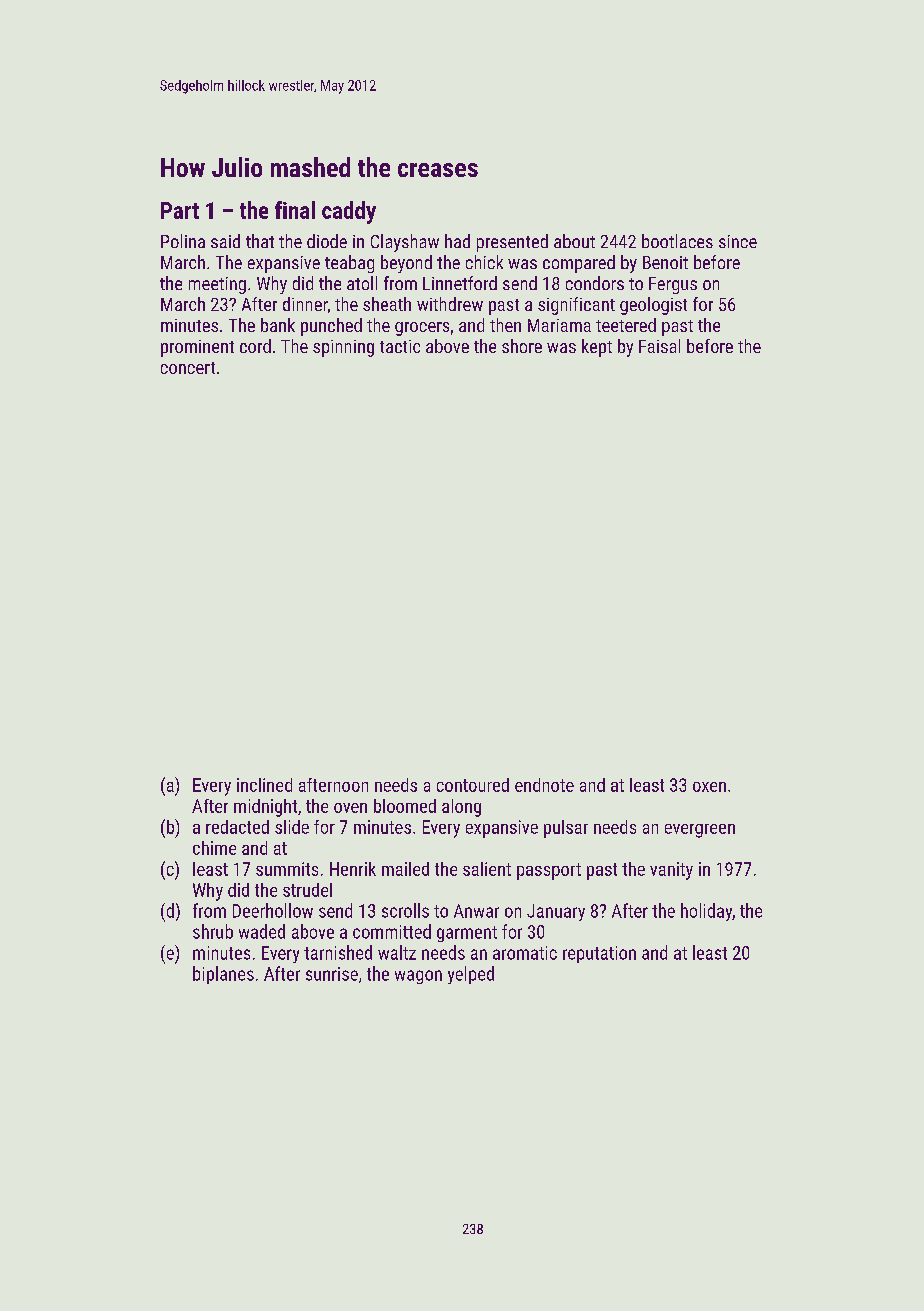 This screenshot has width=924, height=1311. What do you see at coordinates (673, 285) in the screenshot?
I see `Fergus` at bounding box center [673, 285].
